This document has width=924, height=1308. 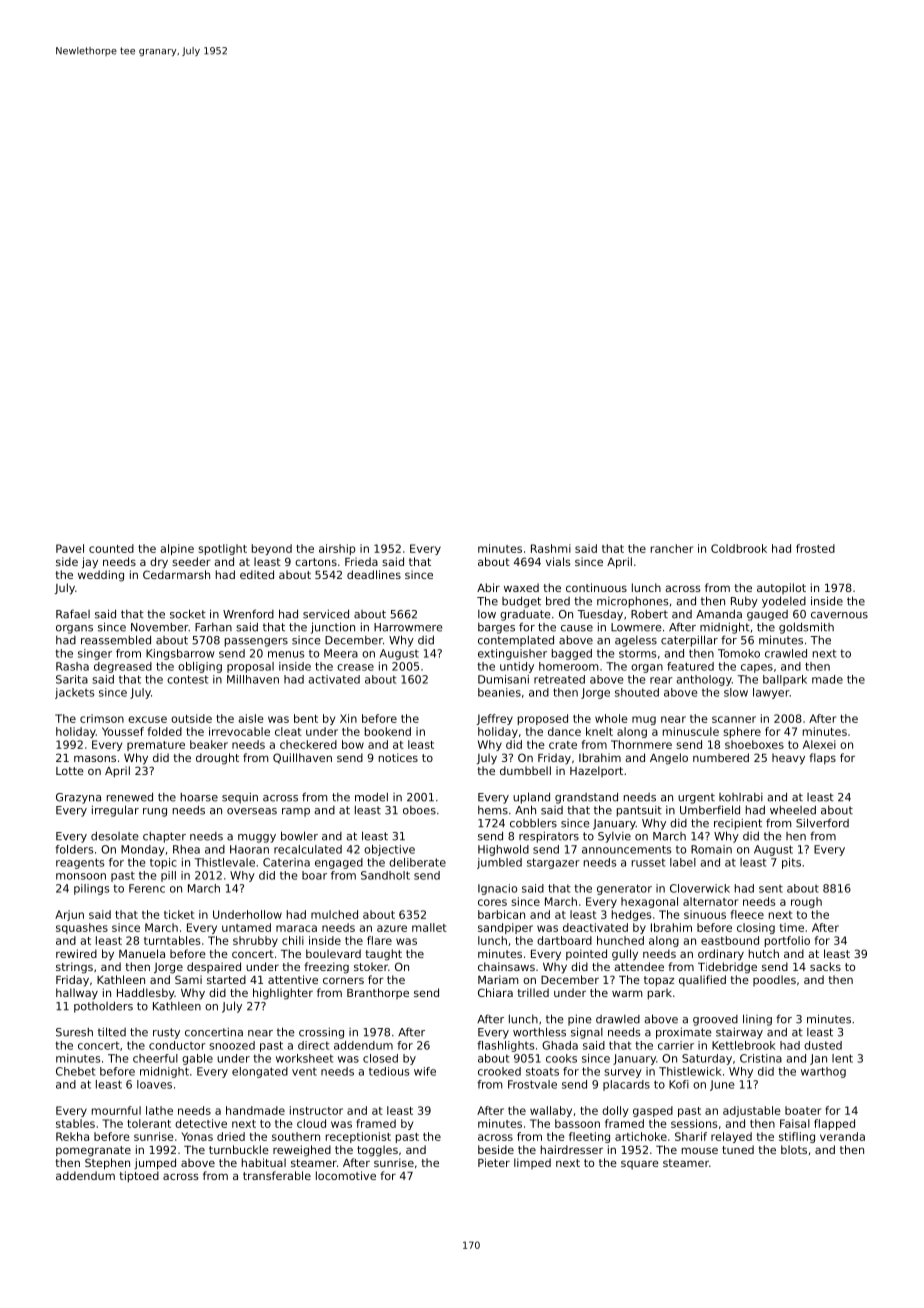 What do you see at coordinates (633, 602) in the document?
I see `microphones` at bounding box center [633, 602].
